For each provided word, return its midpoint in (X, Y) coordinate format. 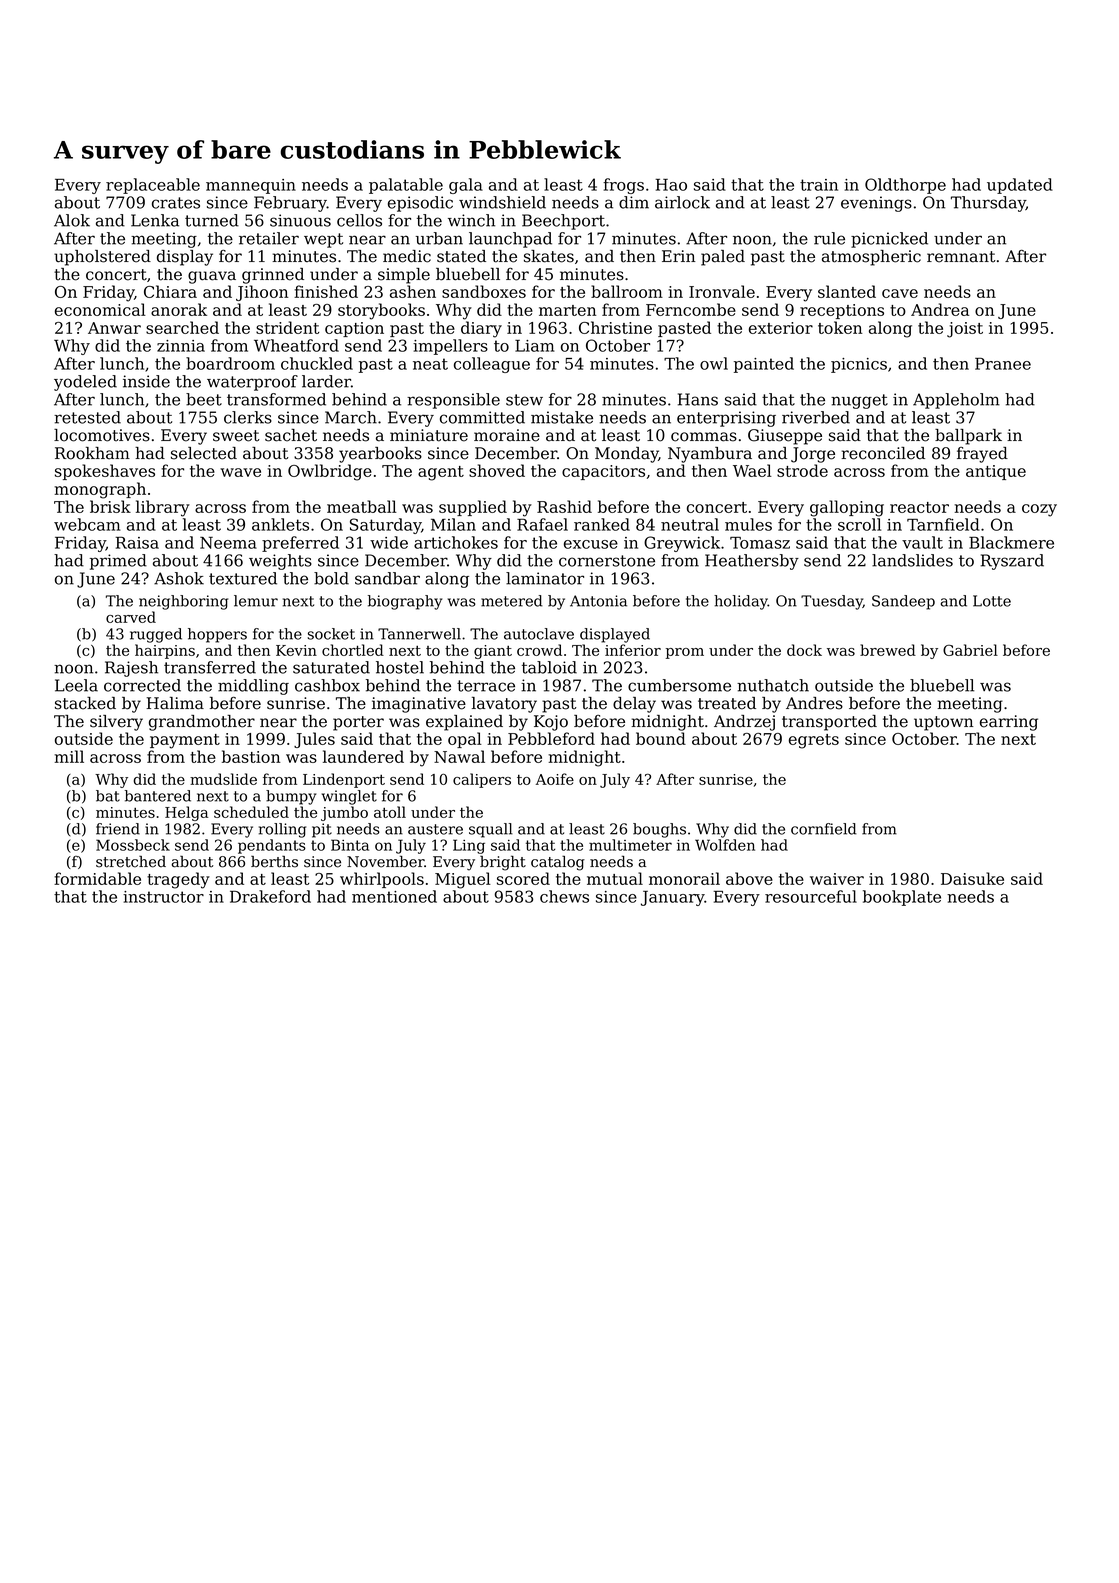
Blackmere (1011, 542)
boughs (659, 830)
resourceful (811, 896)
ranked (602, 524)
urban (439, 238)
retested (87, 417)
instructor (163, 897)
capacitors (603, 472)
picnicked (889, 240)
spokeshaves (105, 472)
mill (69, 756)
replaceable (153, 186)
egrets (814, 741)
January (673, 898)
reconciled (883, 453)
